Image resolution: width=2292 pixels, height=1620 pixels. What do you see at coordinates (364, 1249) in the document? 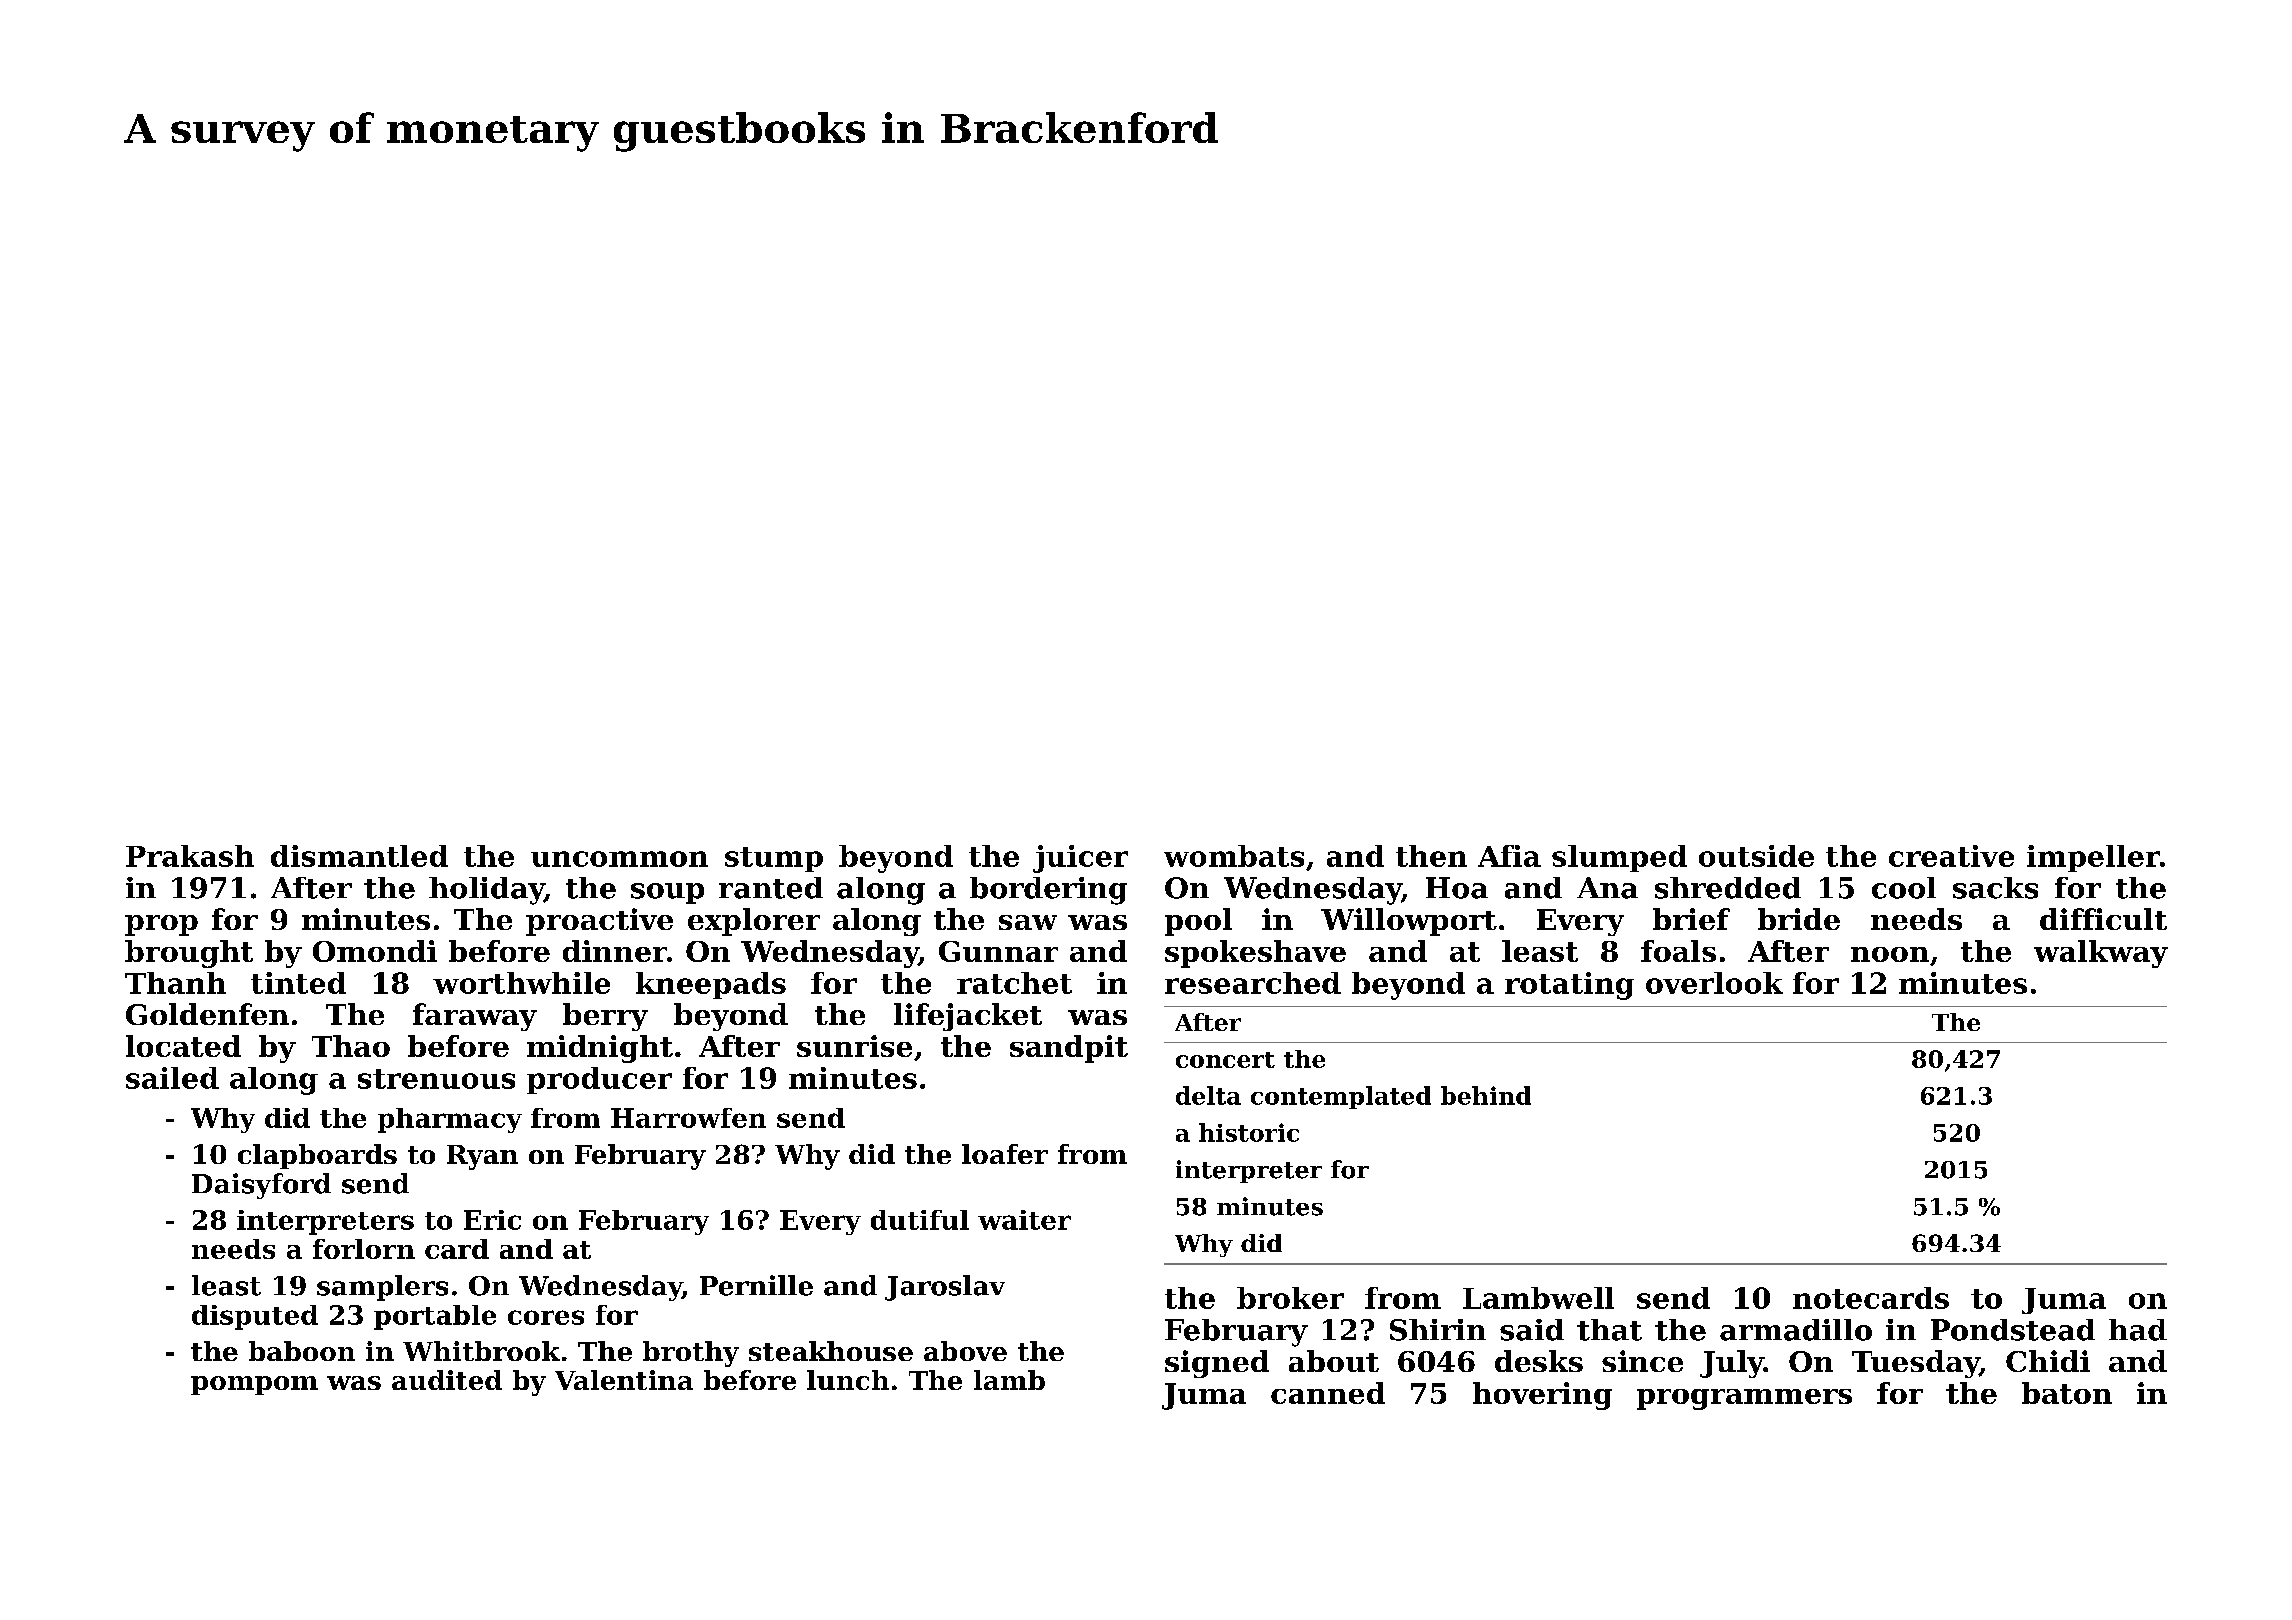
I see `forlorn` at bounding box center [364, 1249].
